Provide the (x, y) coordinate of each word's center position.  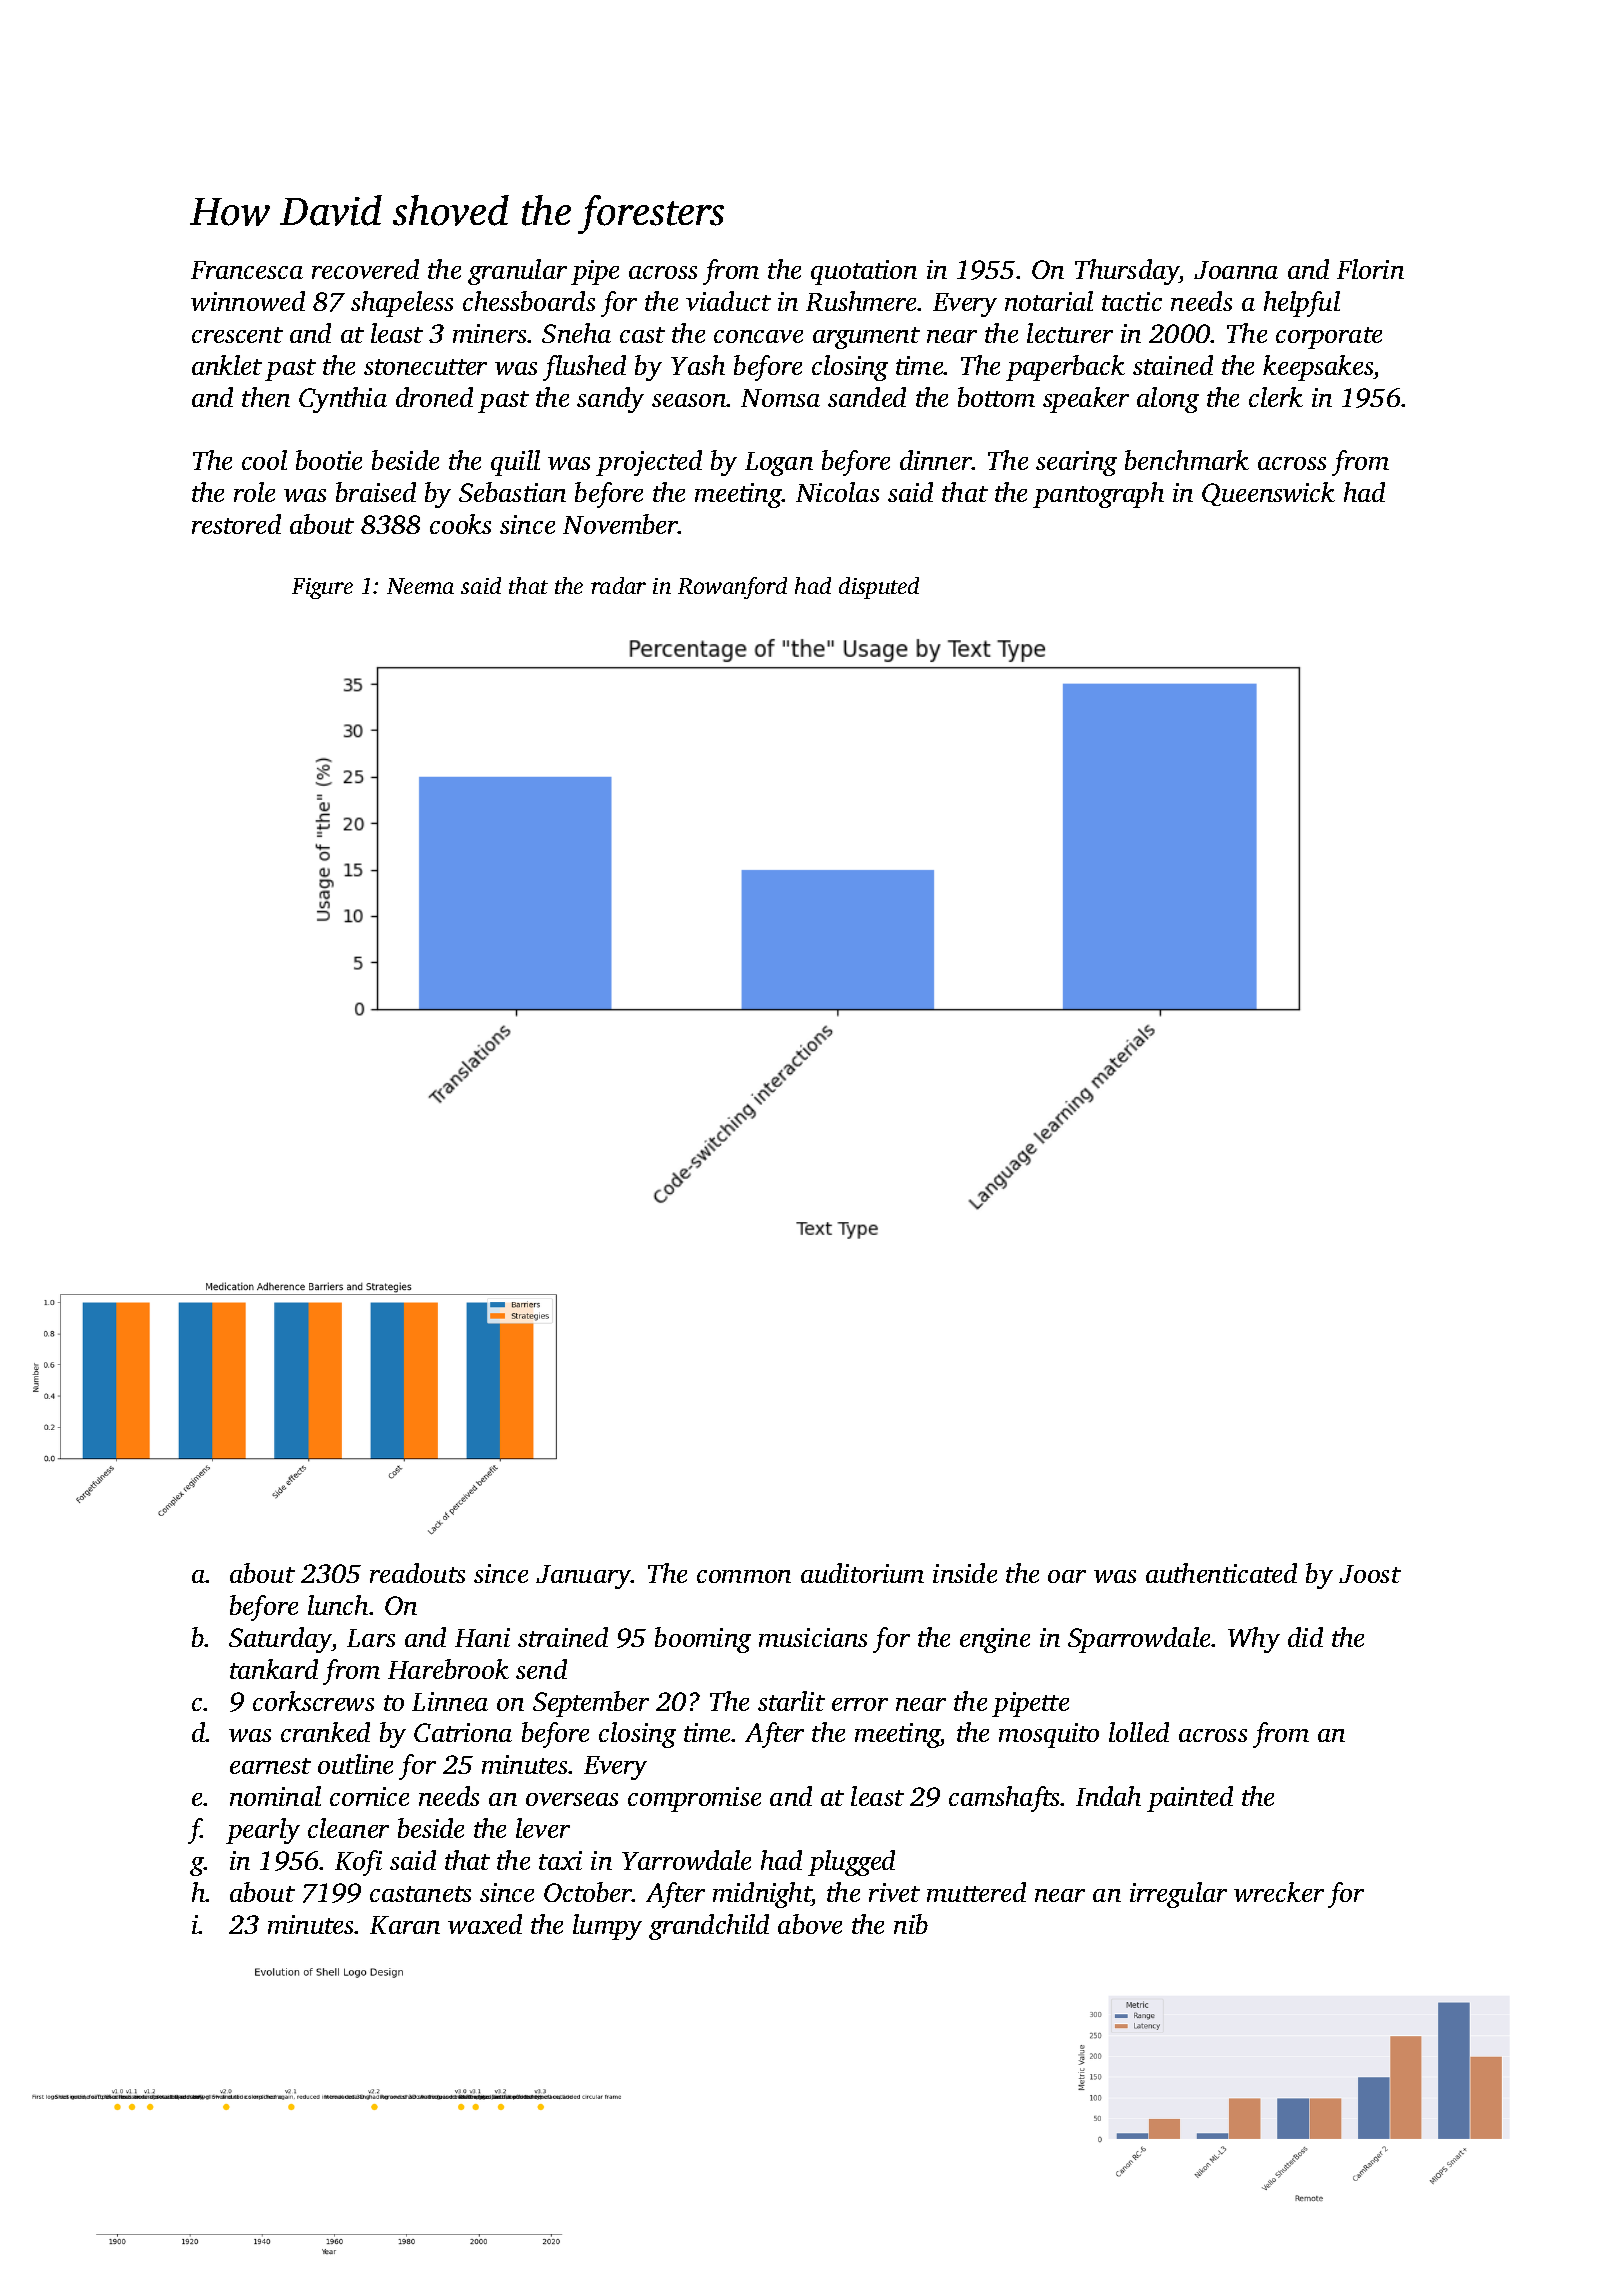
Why (1254, 1640)
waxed (485, 1924)
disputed (879, 588)
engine (995, 1640)
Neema (420, 586)
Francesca (247, 270)
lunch (338, 1605)
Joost (1370, 1574)
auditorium (862, 1573)
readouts (417, 1573)
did (1305, 1637)
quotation (864, 272)
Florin (1370, 269)
